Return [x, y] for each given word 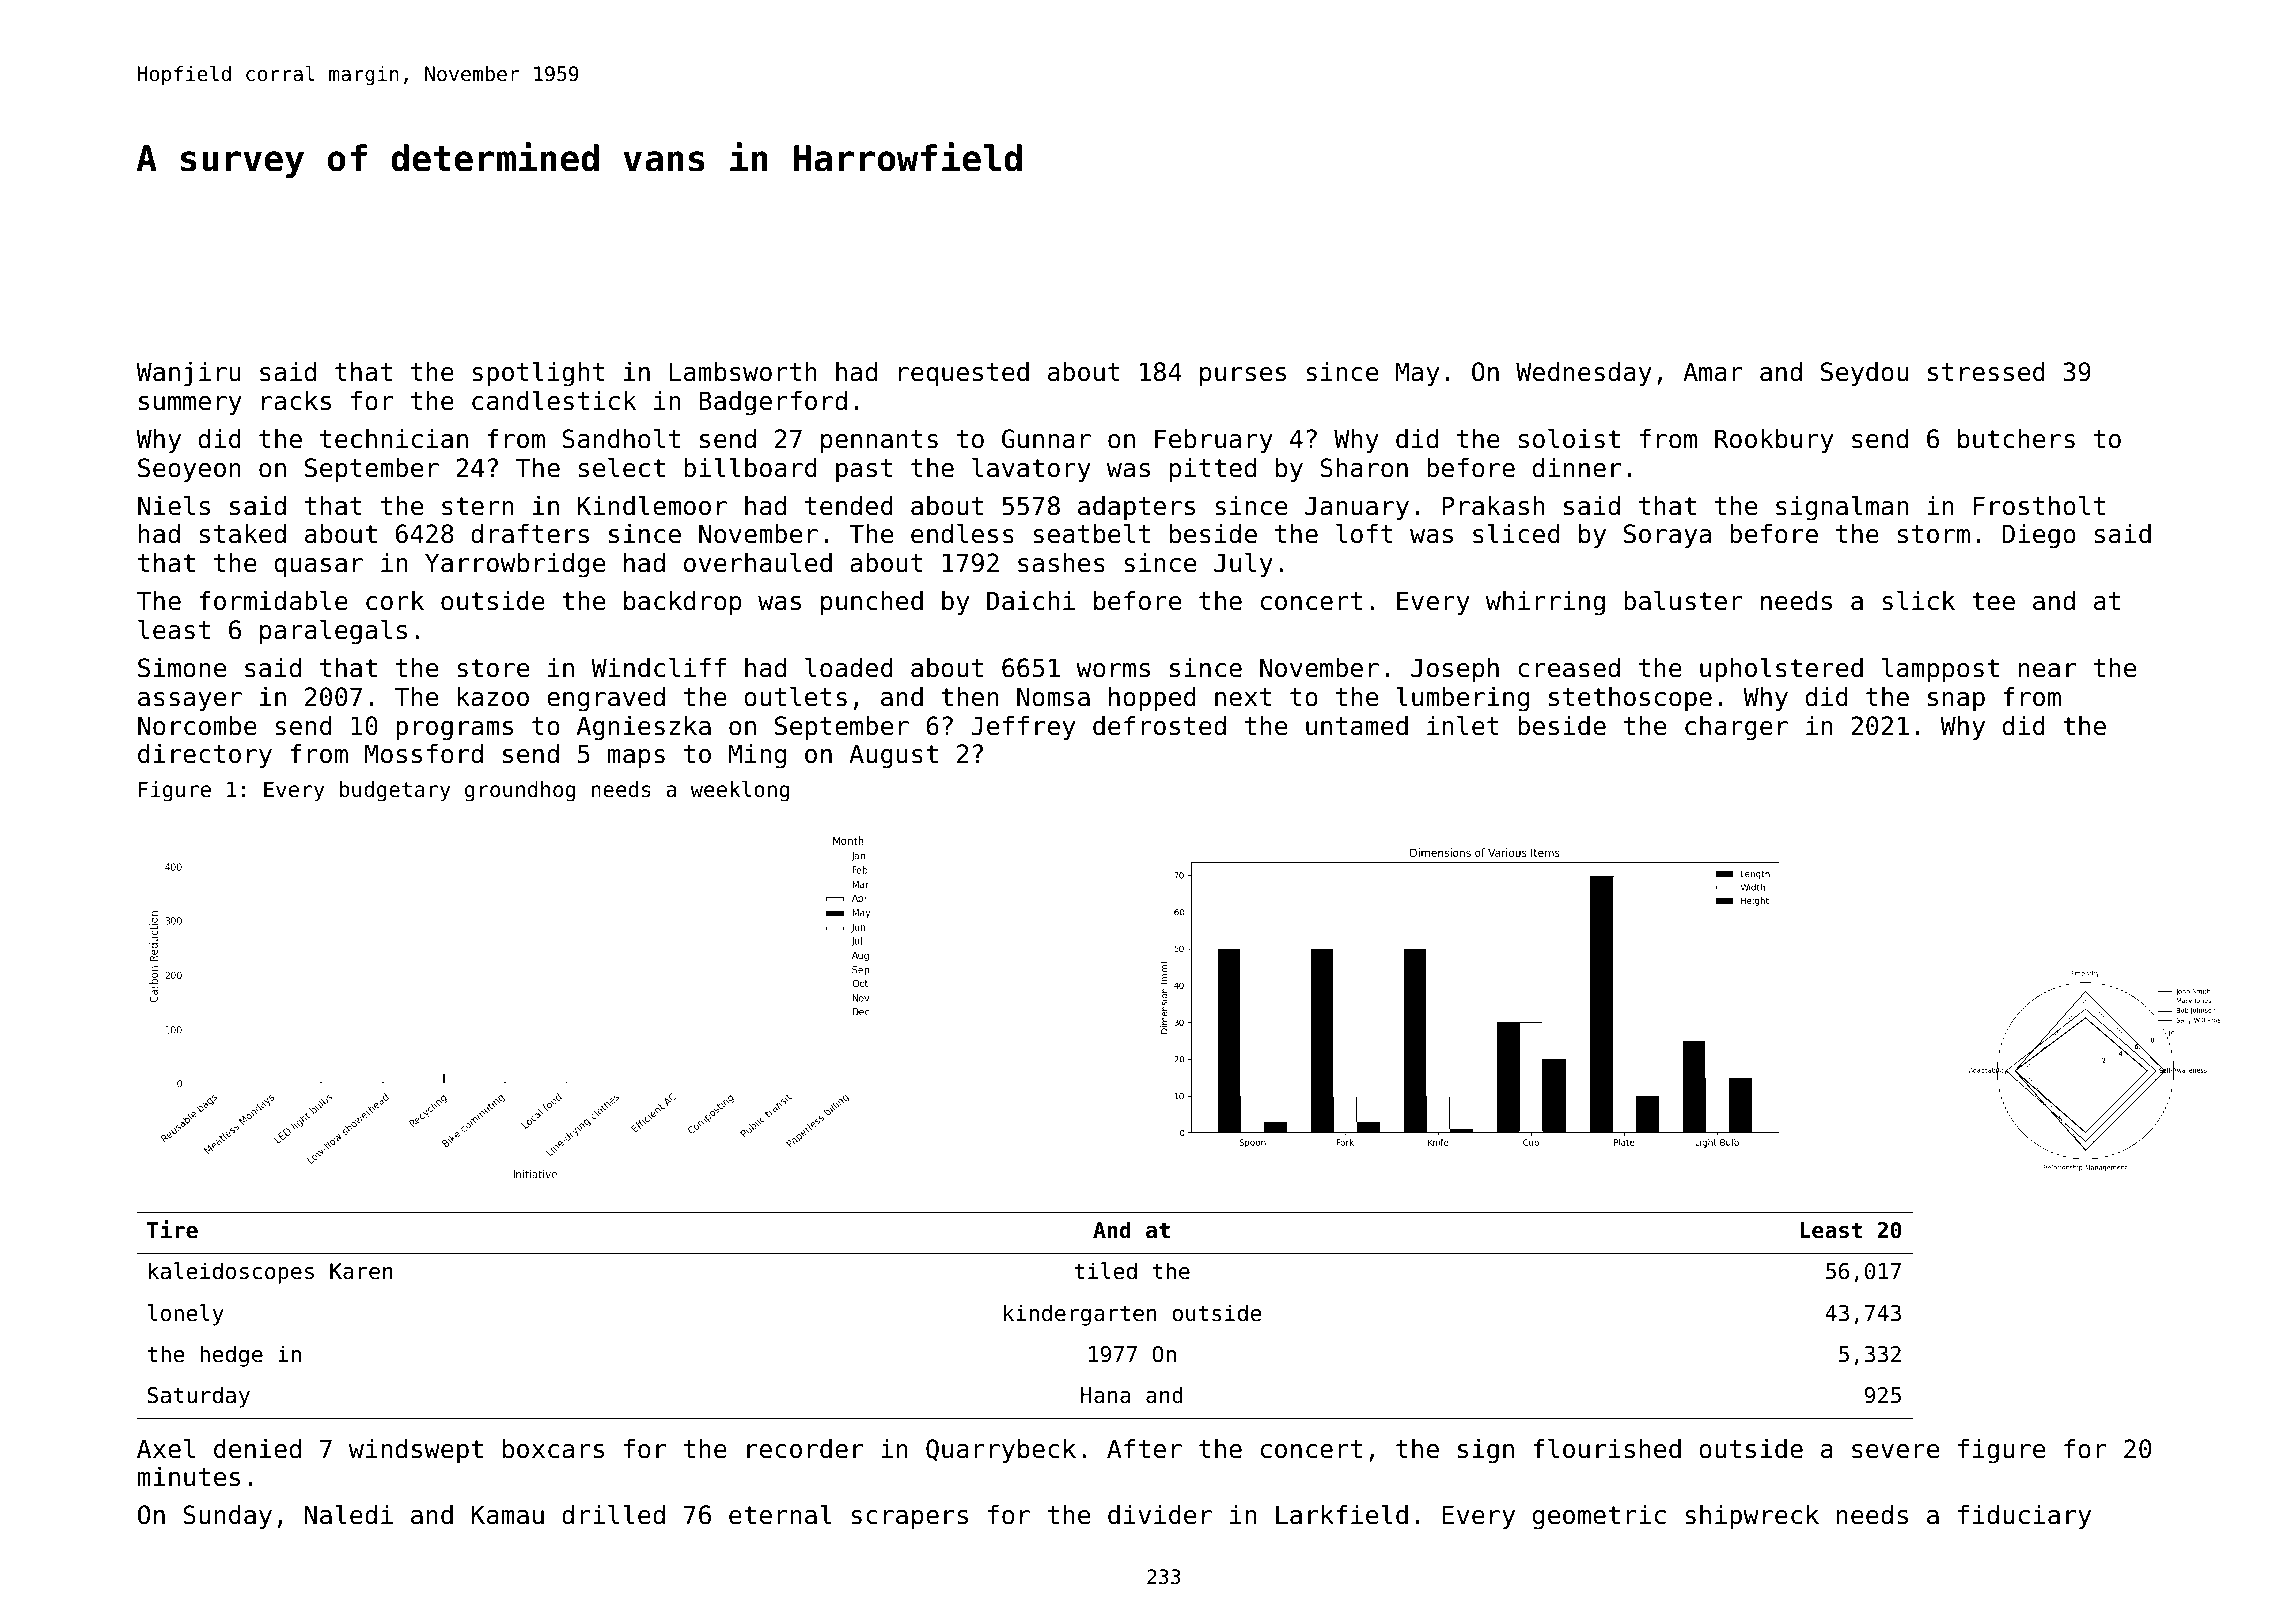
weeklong [739, 791]
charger [1736, 728]
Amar [1713, 372]
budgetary [395, 791]
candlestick [554, 400]
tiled [1105, 1271]
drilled [613, 1514]
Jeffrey [1023, 728]
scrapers [909, 1519]
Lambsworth [743, 372]
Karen [361, 1271]
